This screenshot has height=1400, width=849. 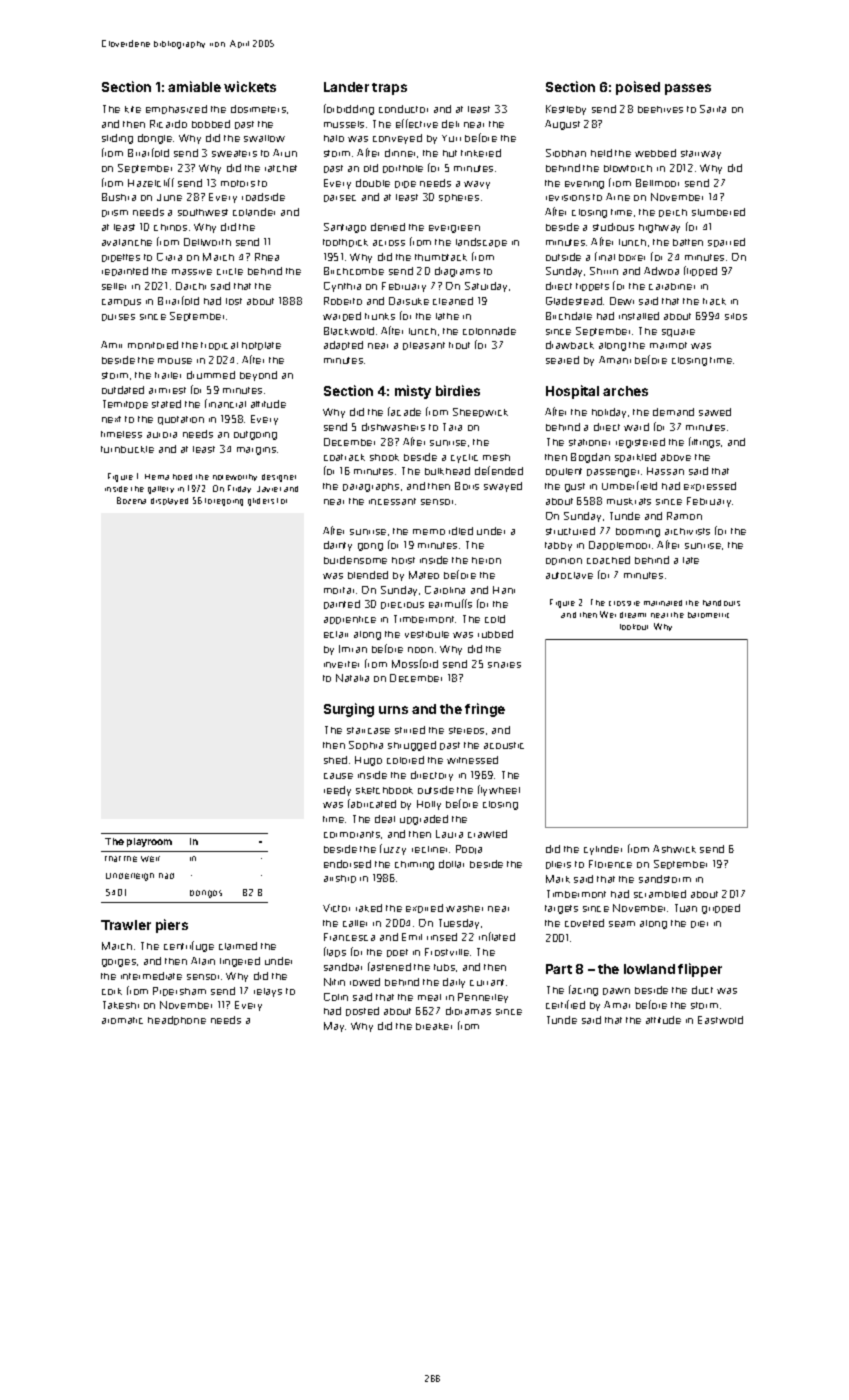 I want to click on breaker, so click(x=434, y=1026).
